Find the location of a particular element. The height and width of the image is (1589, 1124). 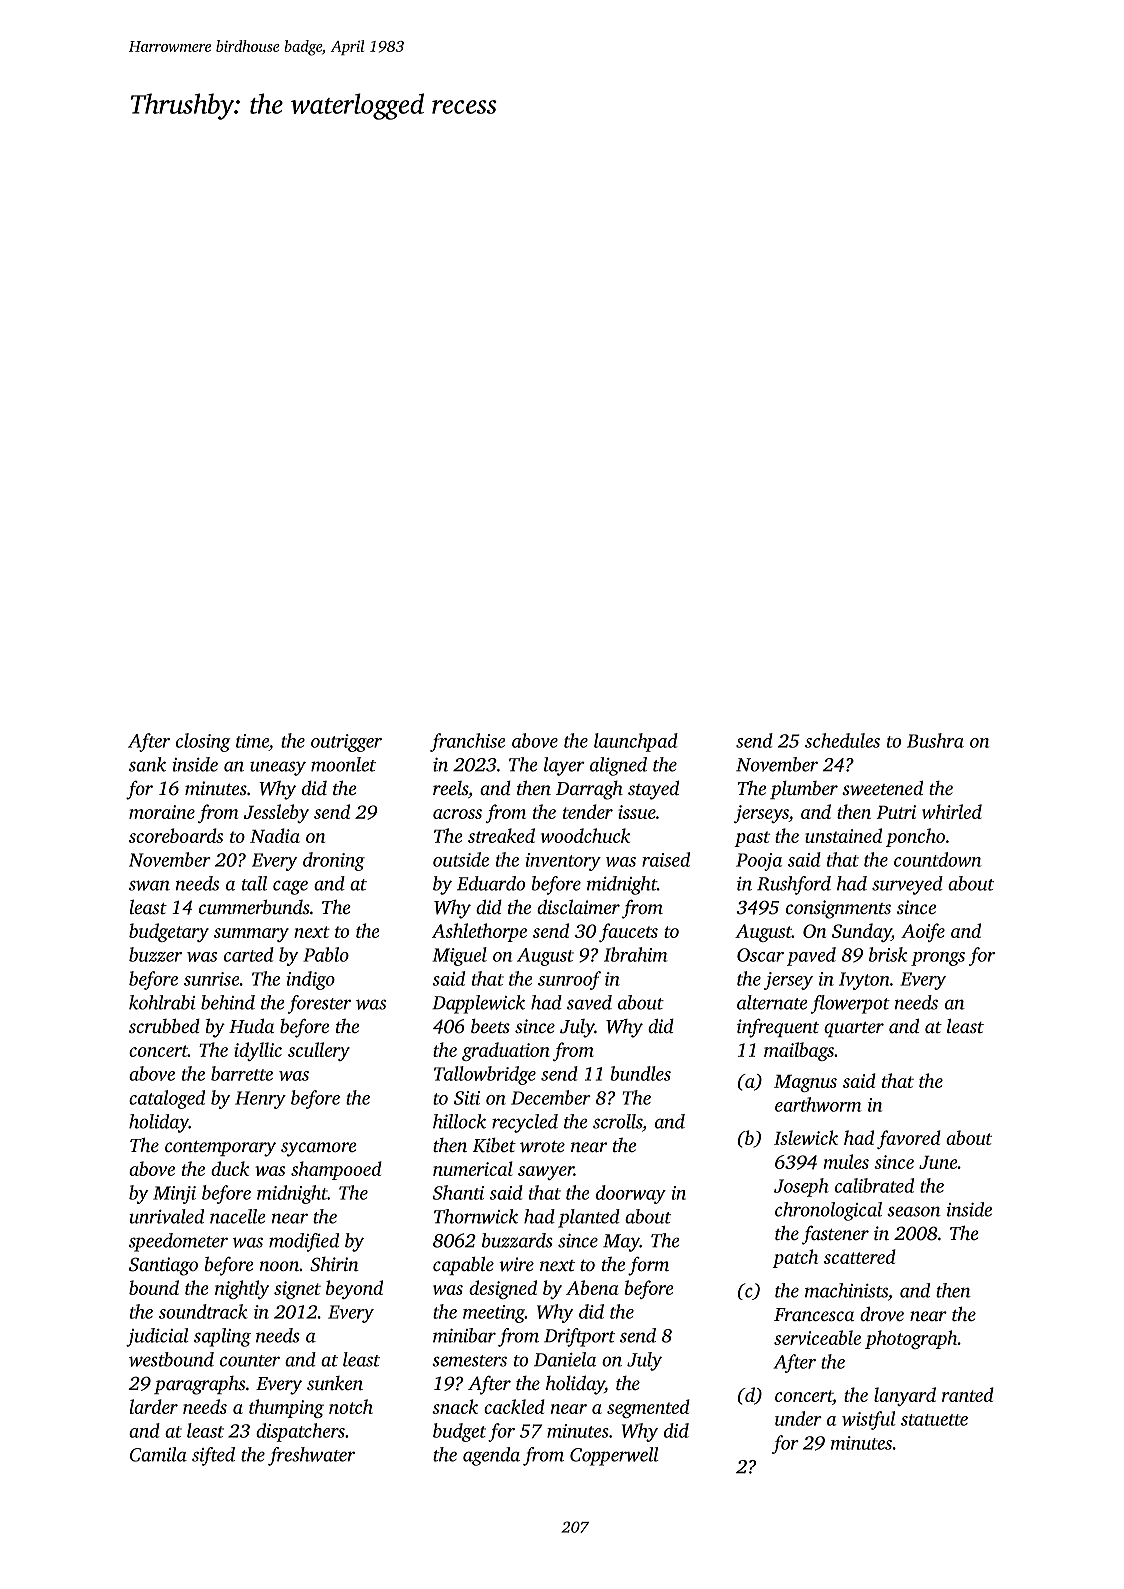

Siti is located at coordinates (467, 1098).
